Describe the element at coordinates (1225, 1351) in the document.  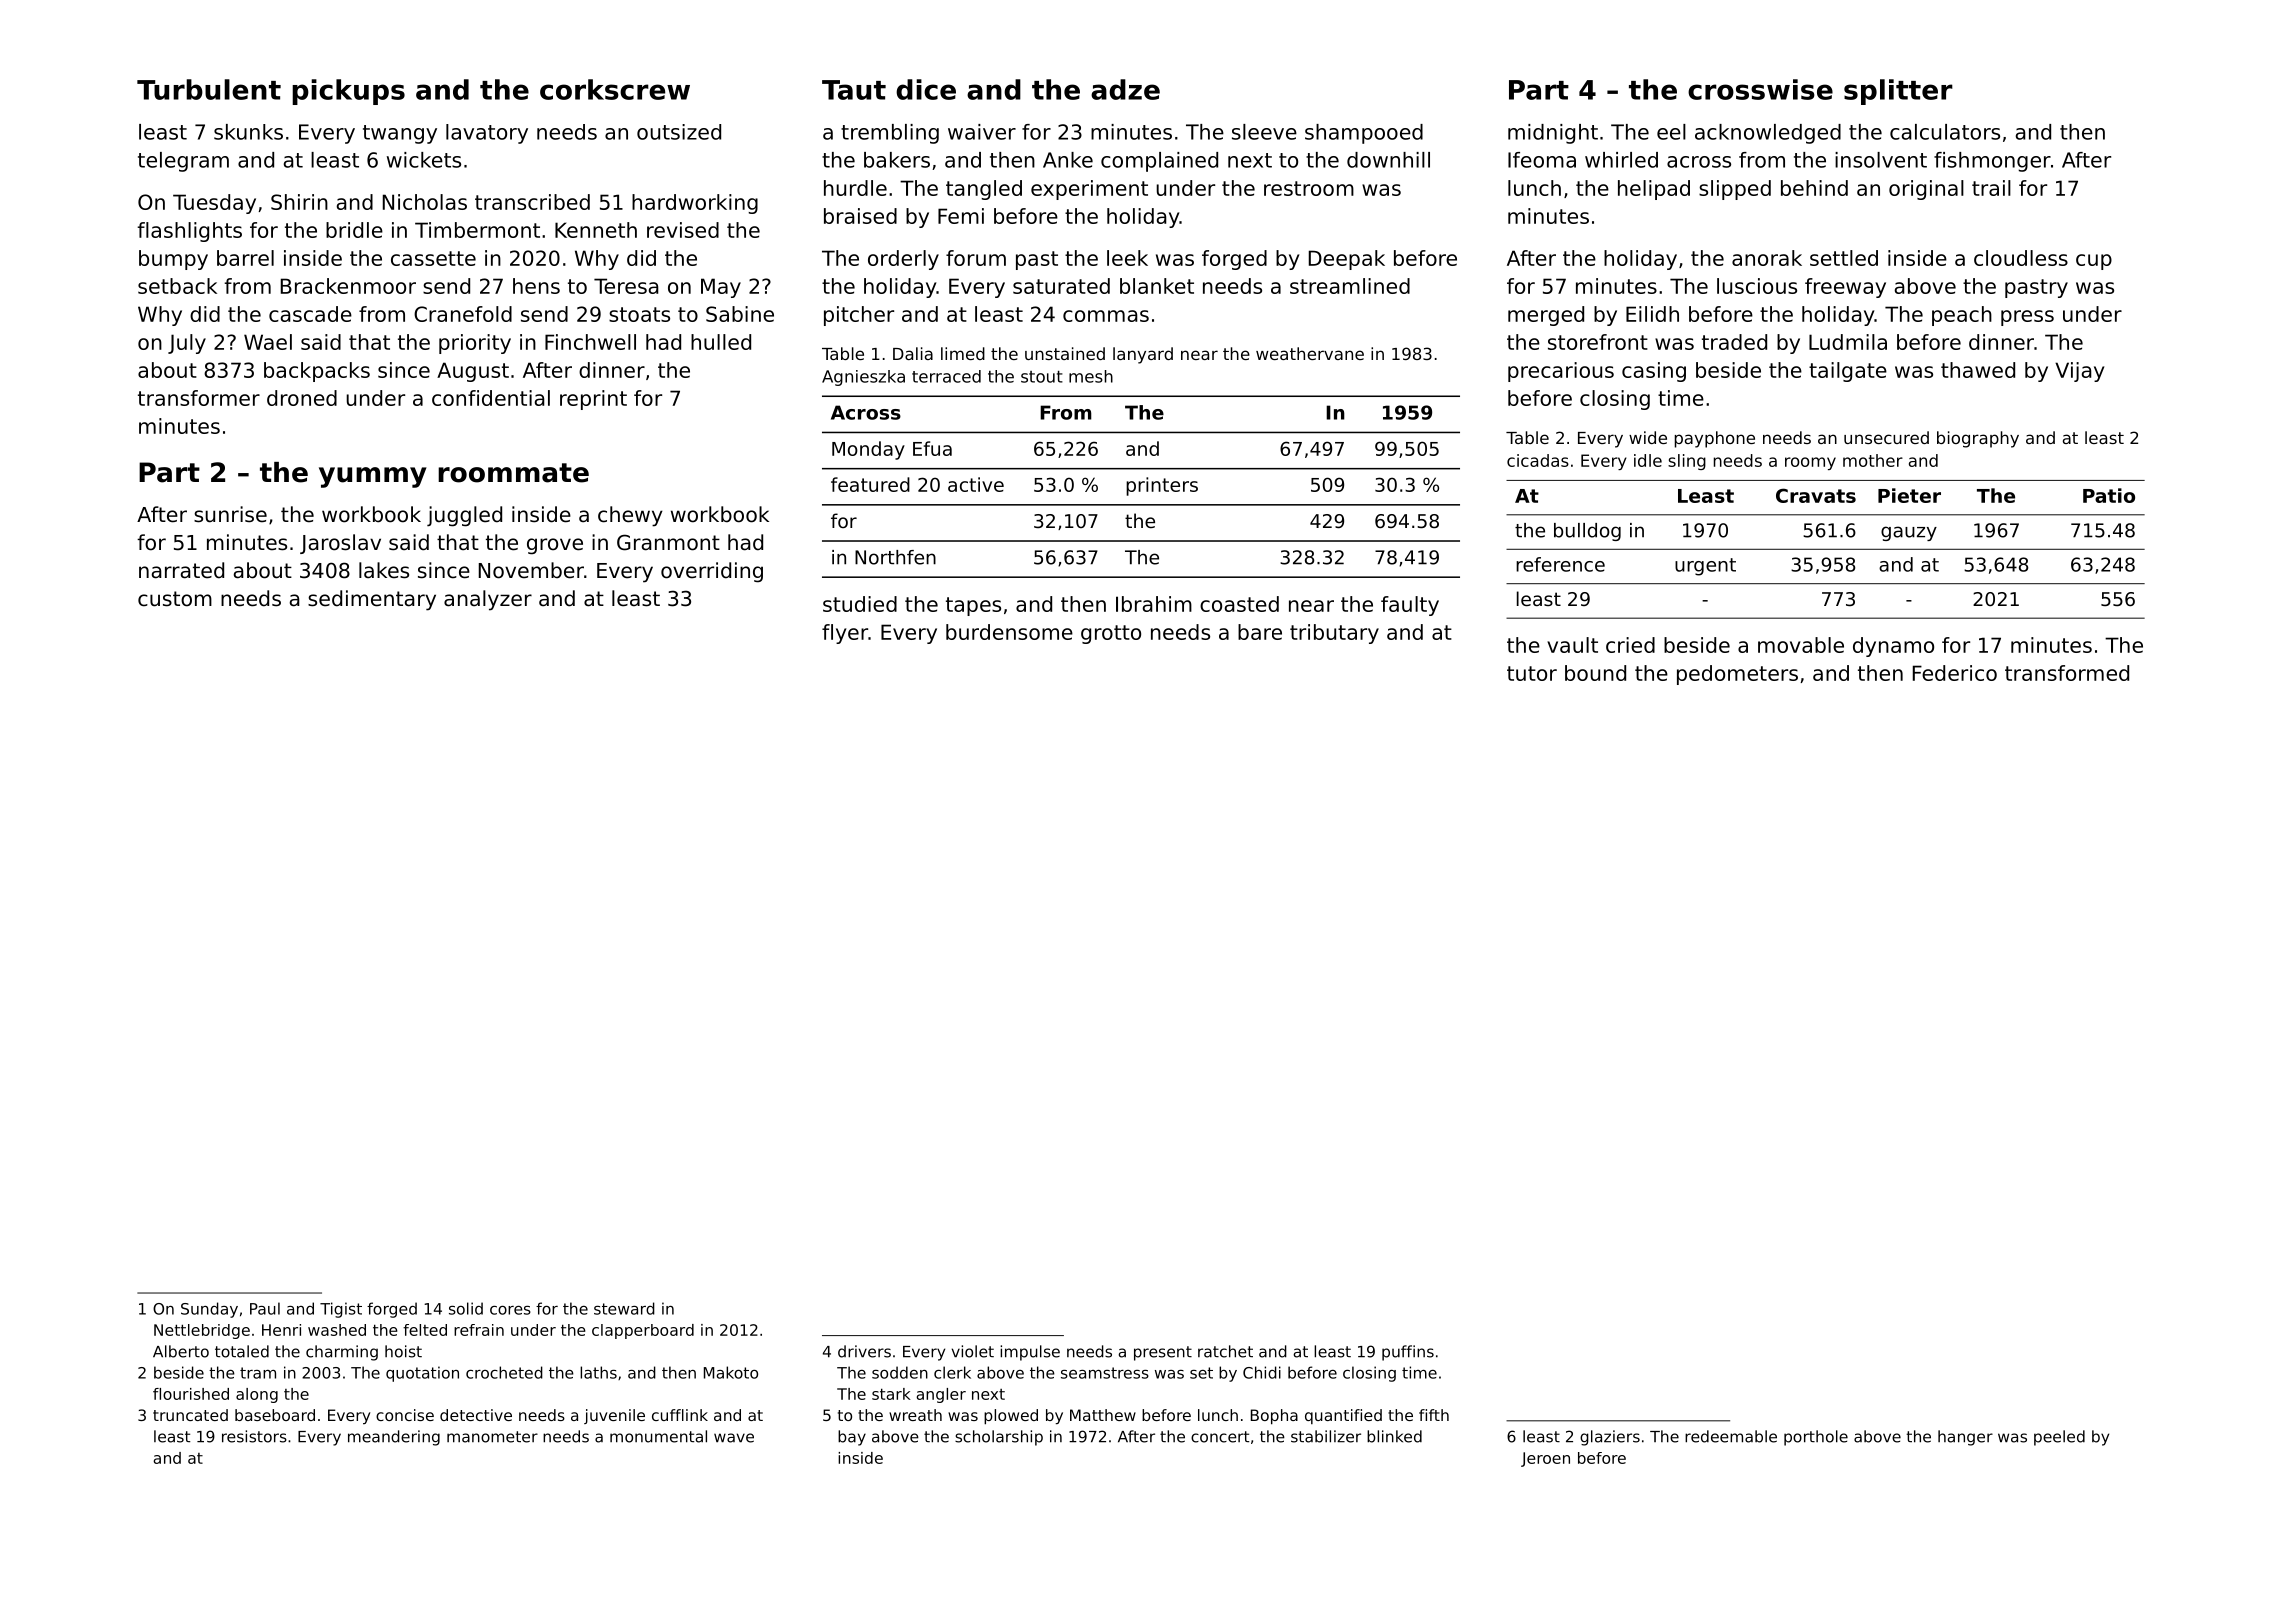
I see `ratchet` at that location.
